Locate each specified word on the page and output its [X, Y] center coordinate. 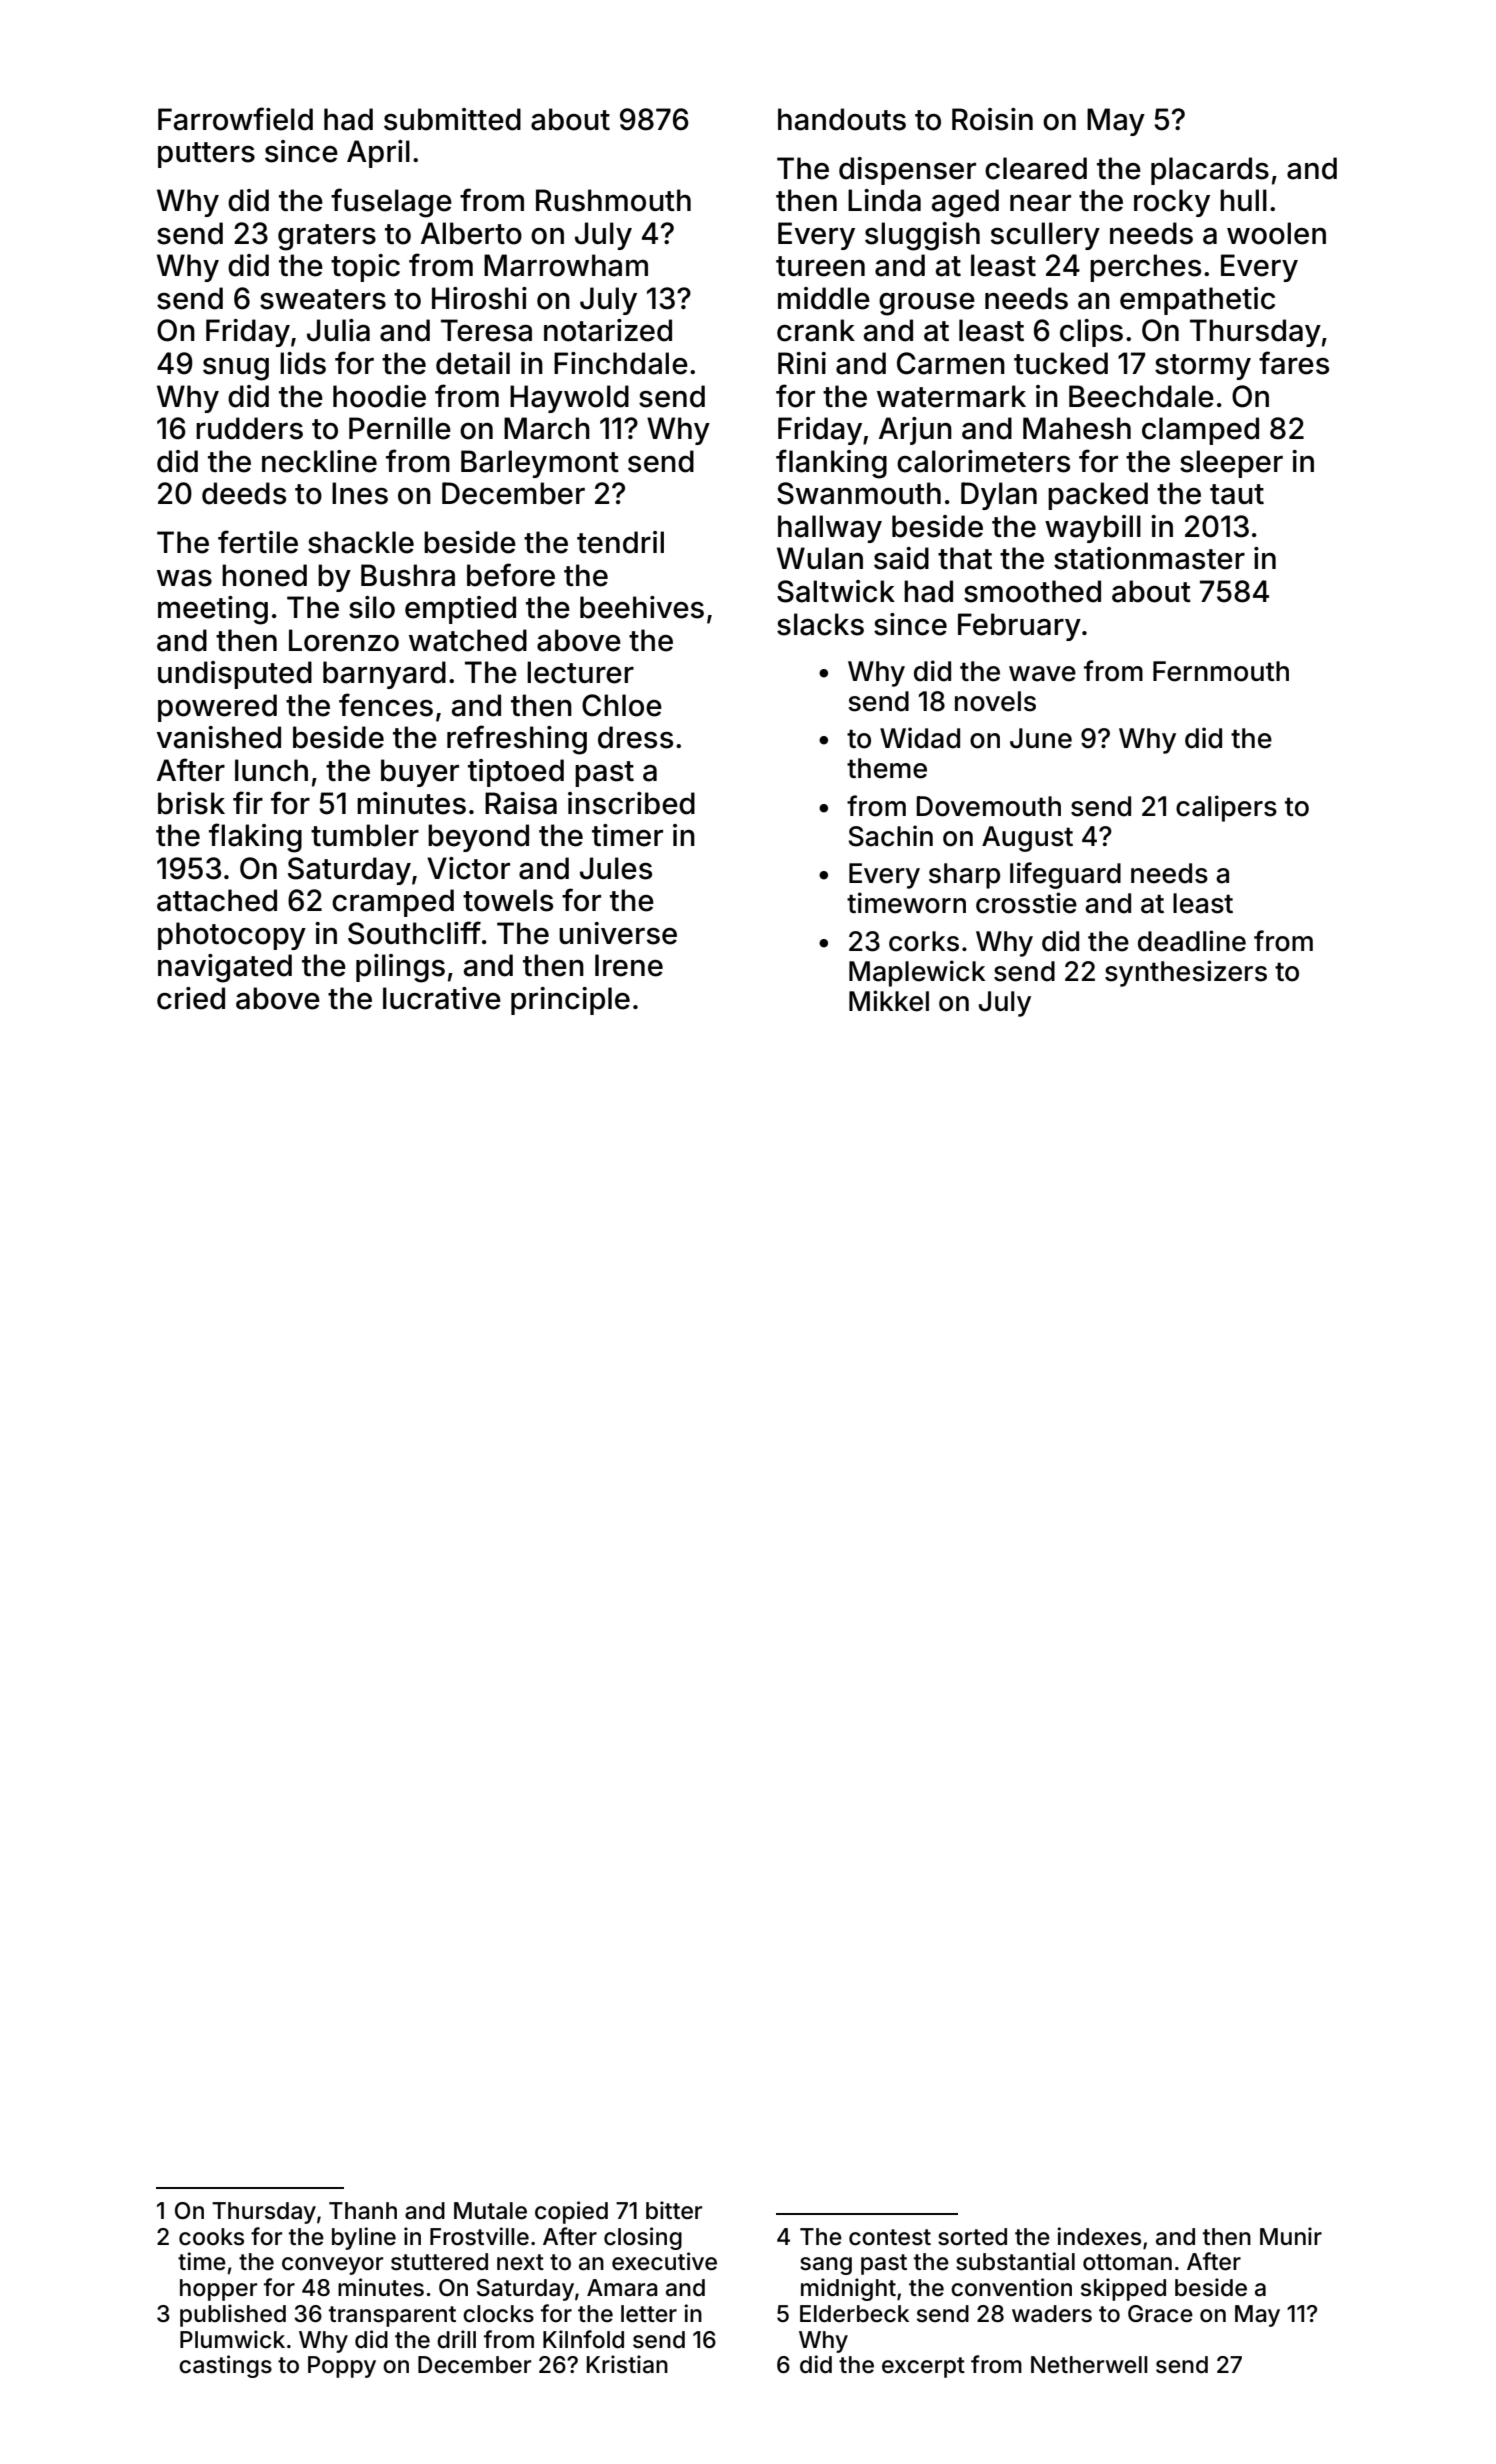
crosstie [1026, 903]
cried [191, 998]
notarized [608, 330]
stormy [1203, 367]
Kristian [627, 2364]
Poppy [342, 2367]
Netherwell [1089, 2365]
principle [570, 1001]
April [378, 154]
